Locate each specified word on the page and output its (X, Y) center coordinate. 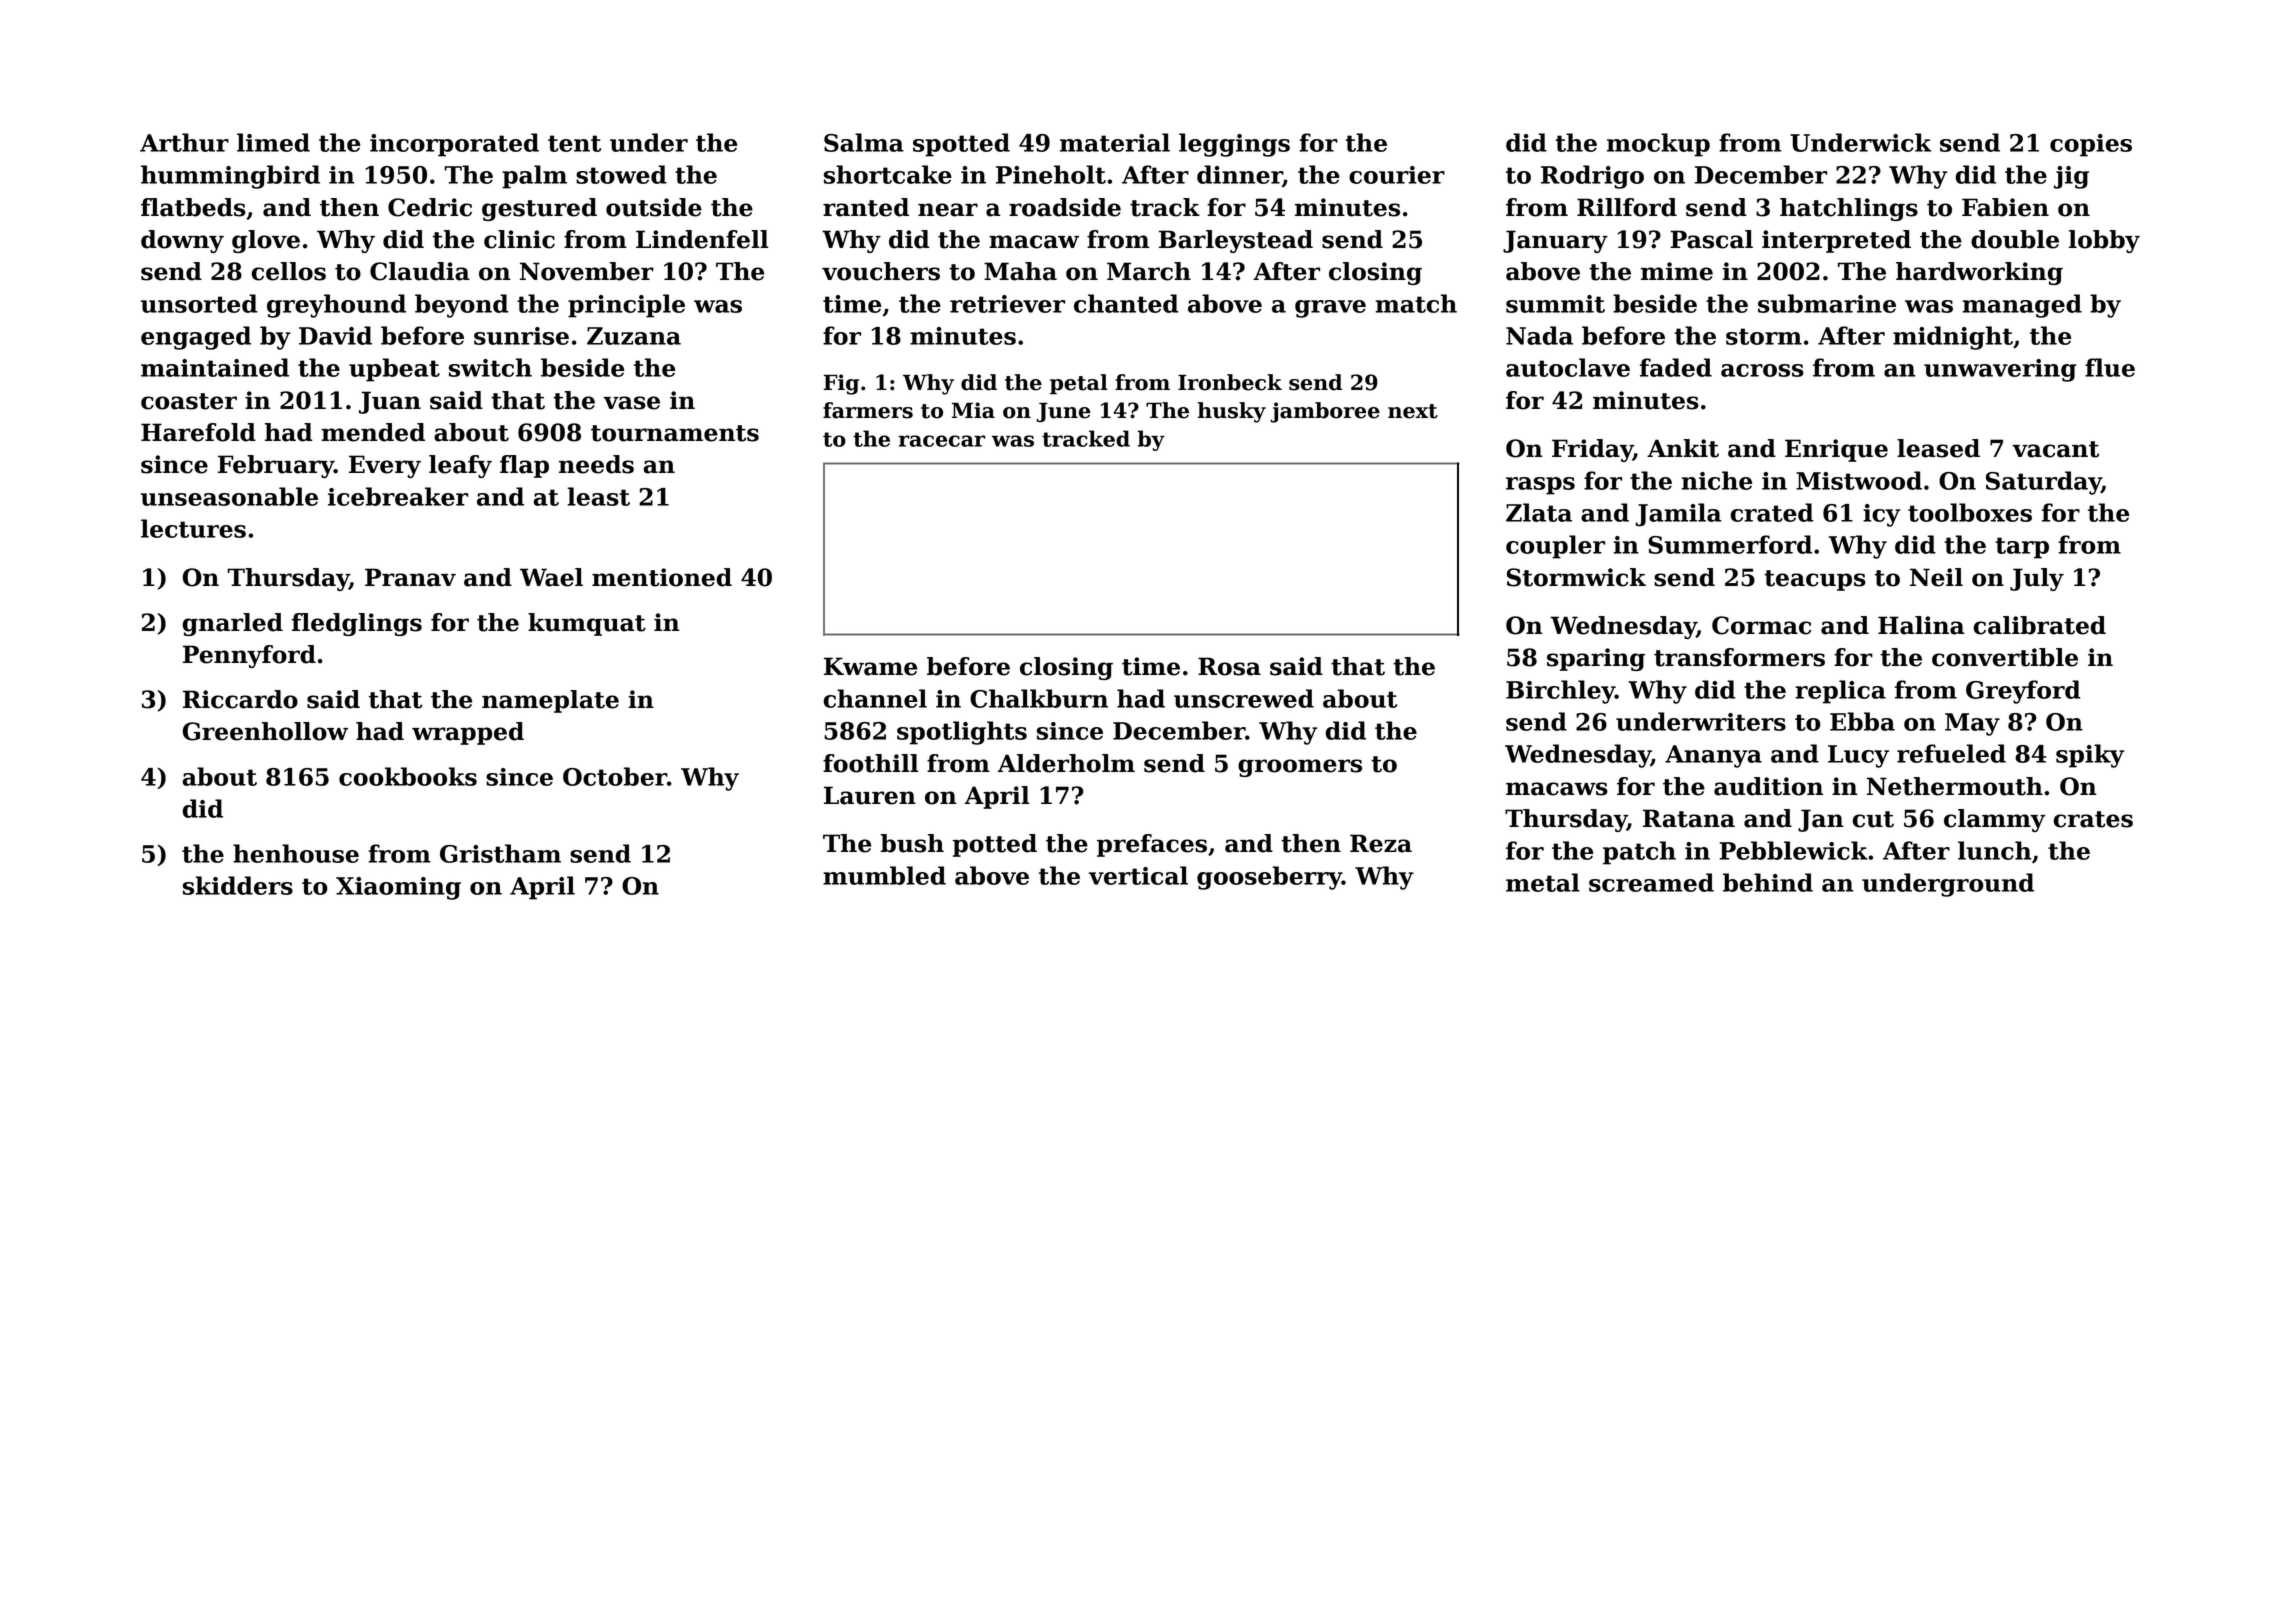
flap (524, 466)
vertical (1138, 875)
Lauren (870, 795)
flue (2110, 367)
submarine (1827, 303)
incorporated (454, 145)
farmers (868, 410)
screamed (1651, 882)
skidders (238, 885)
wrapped (468, 733)
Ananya (1713, 756)
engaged (196, 338)
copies (2091, 145)
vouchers (881, 271)
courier (1397, 175)
